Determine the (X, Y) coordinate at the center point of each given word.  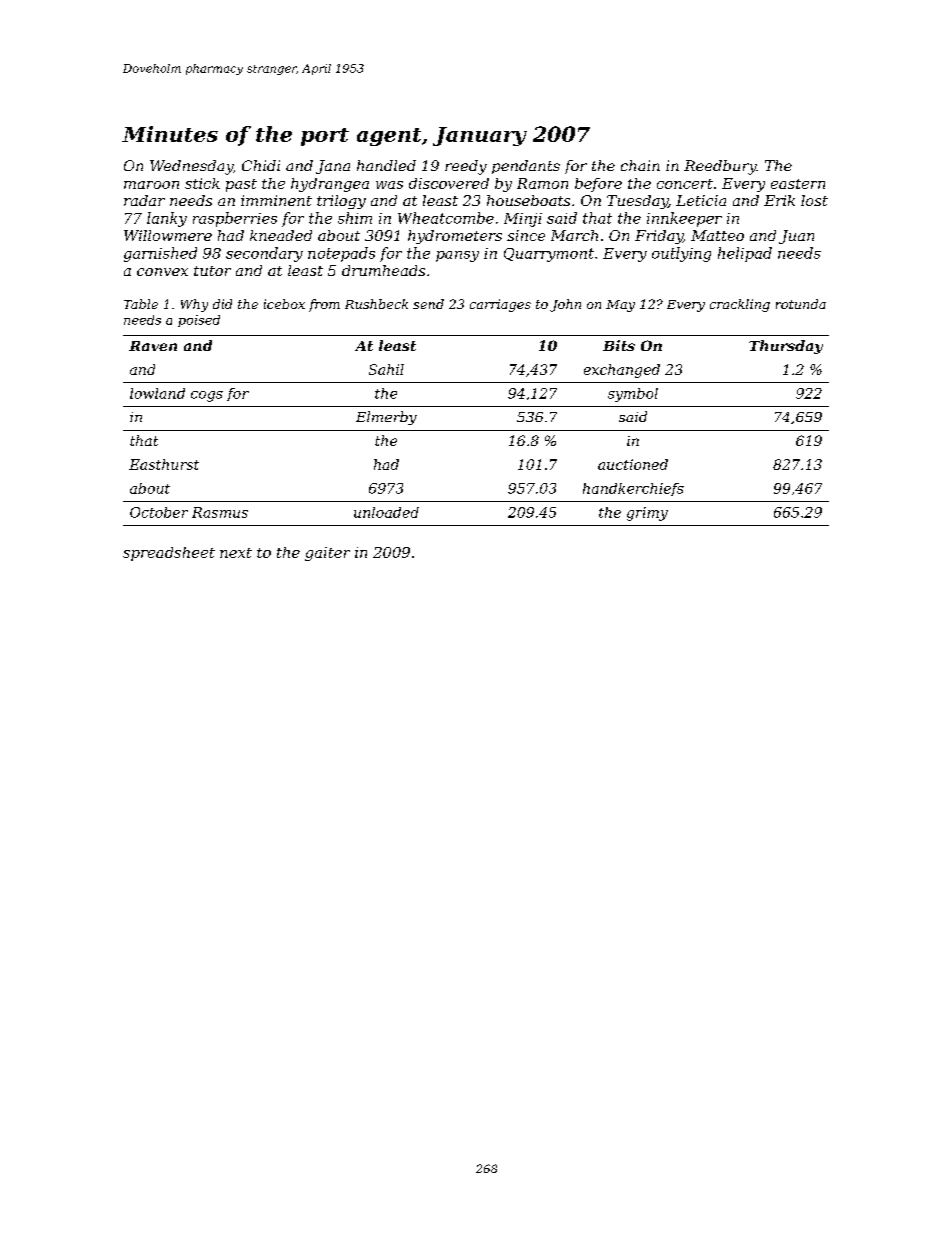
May (620, 306)
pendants (526, 167)
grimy (647, 514)
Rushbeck (376, 304)
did (222, 304)
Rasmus (220, 512)
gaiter (327, 554)
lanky (167, 219)
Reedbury (720, 167)
